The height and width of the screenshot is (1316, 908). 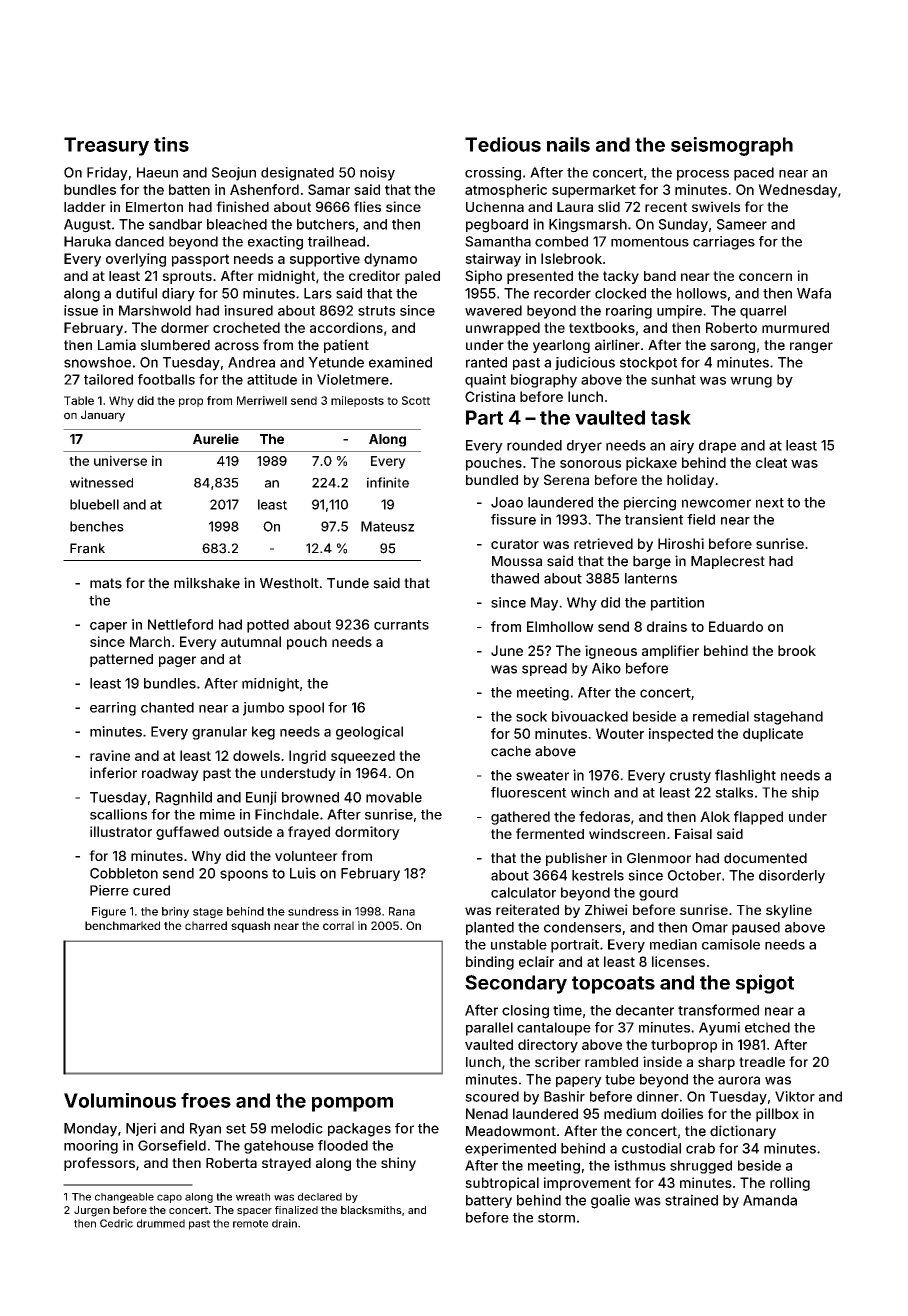 What do you see at coordinates (690, 481) in the screenshot?
I see `holiday` at bounding box center [690, 481].
